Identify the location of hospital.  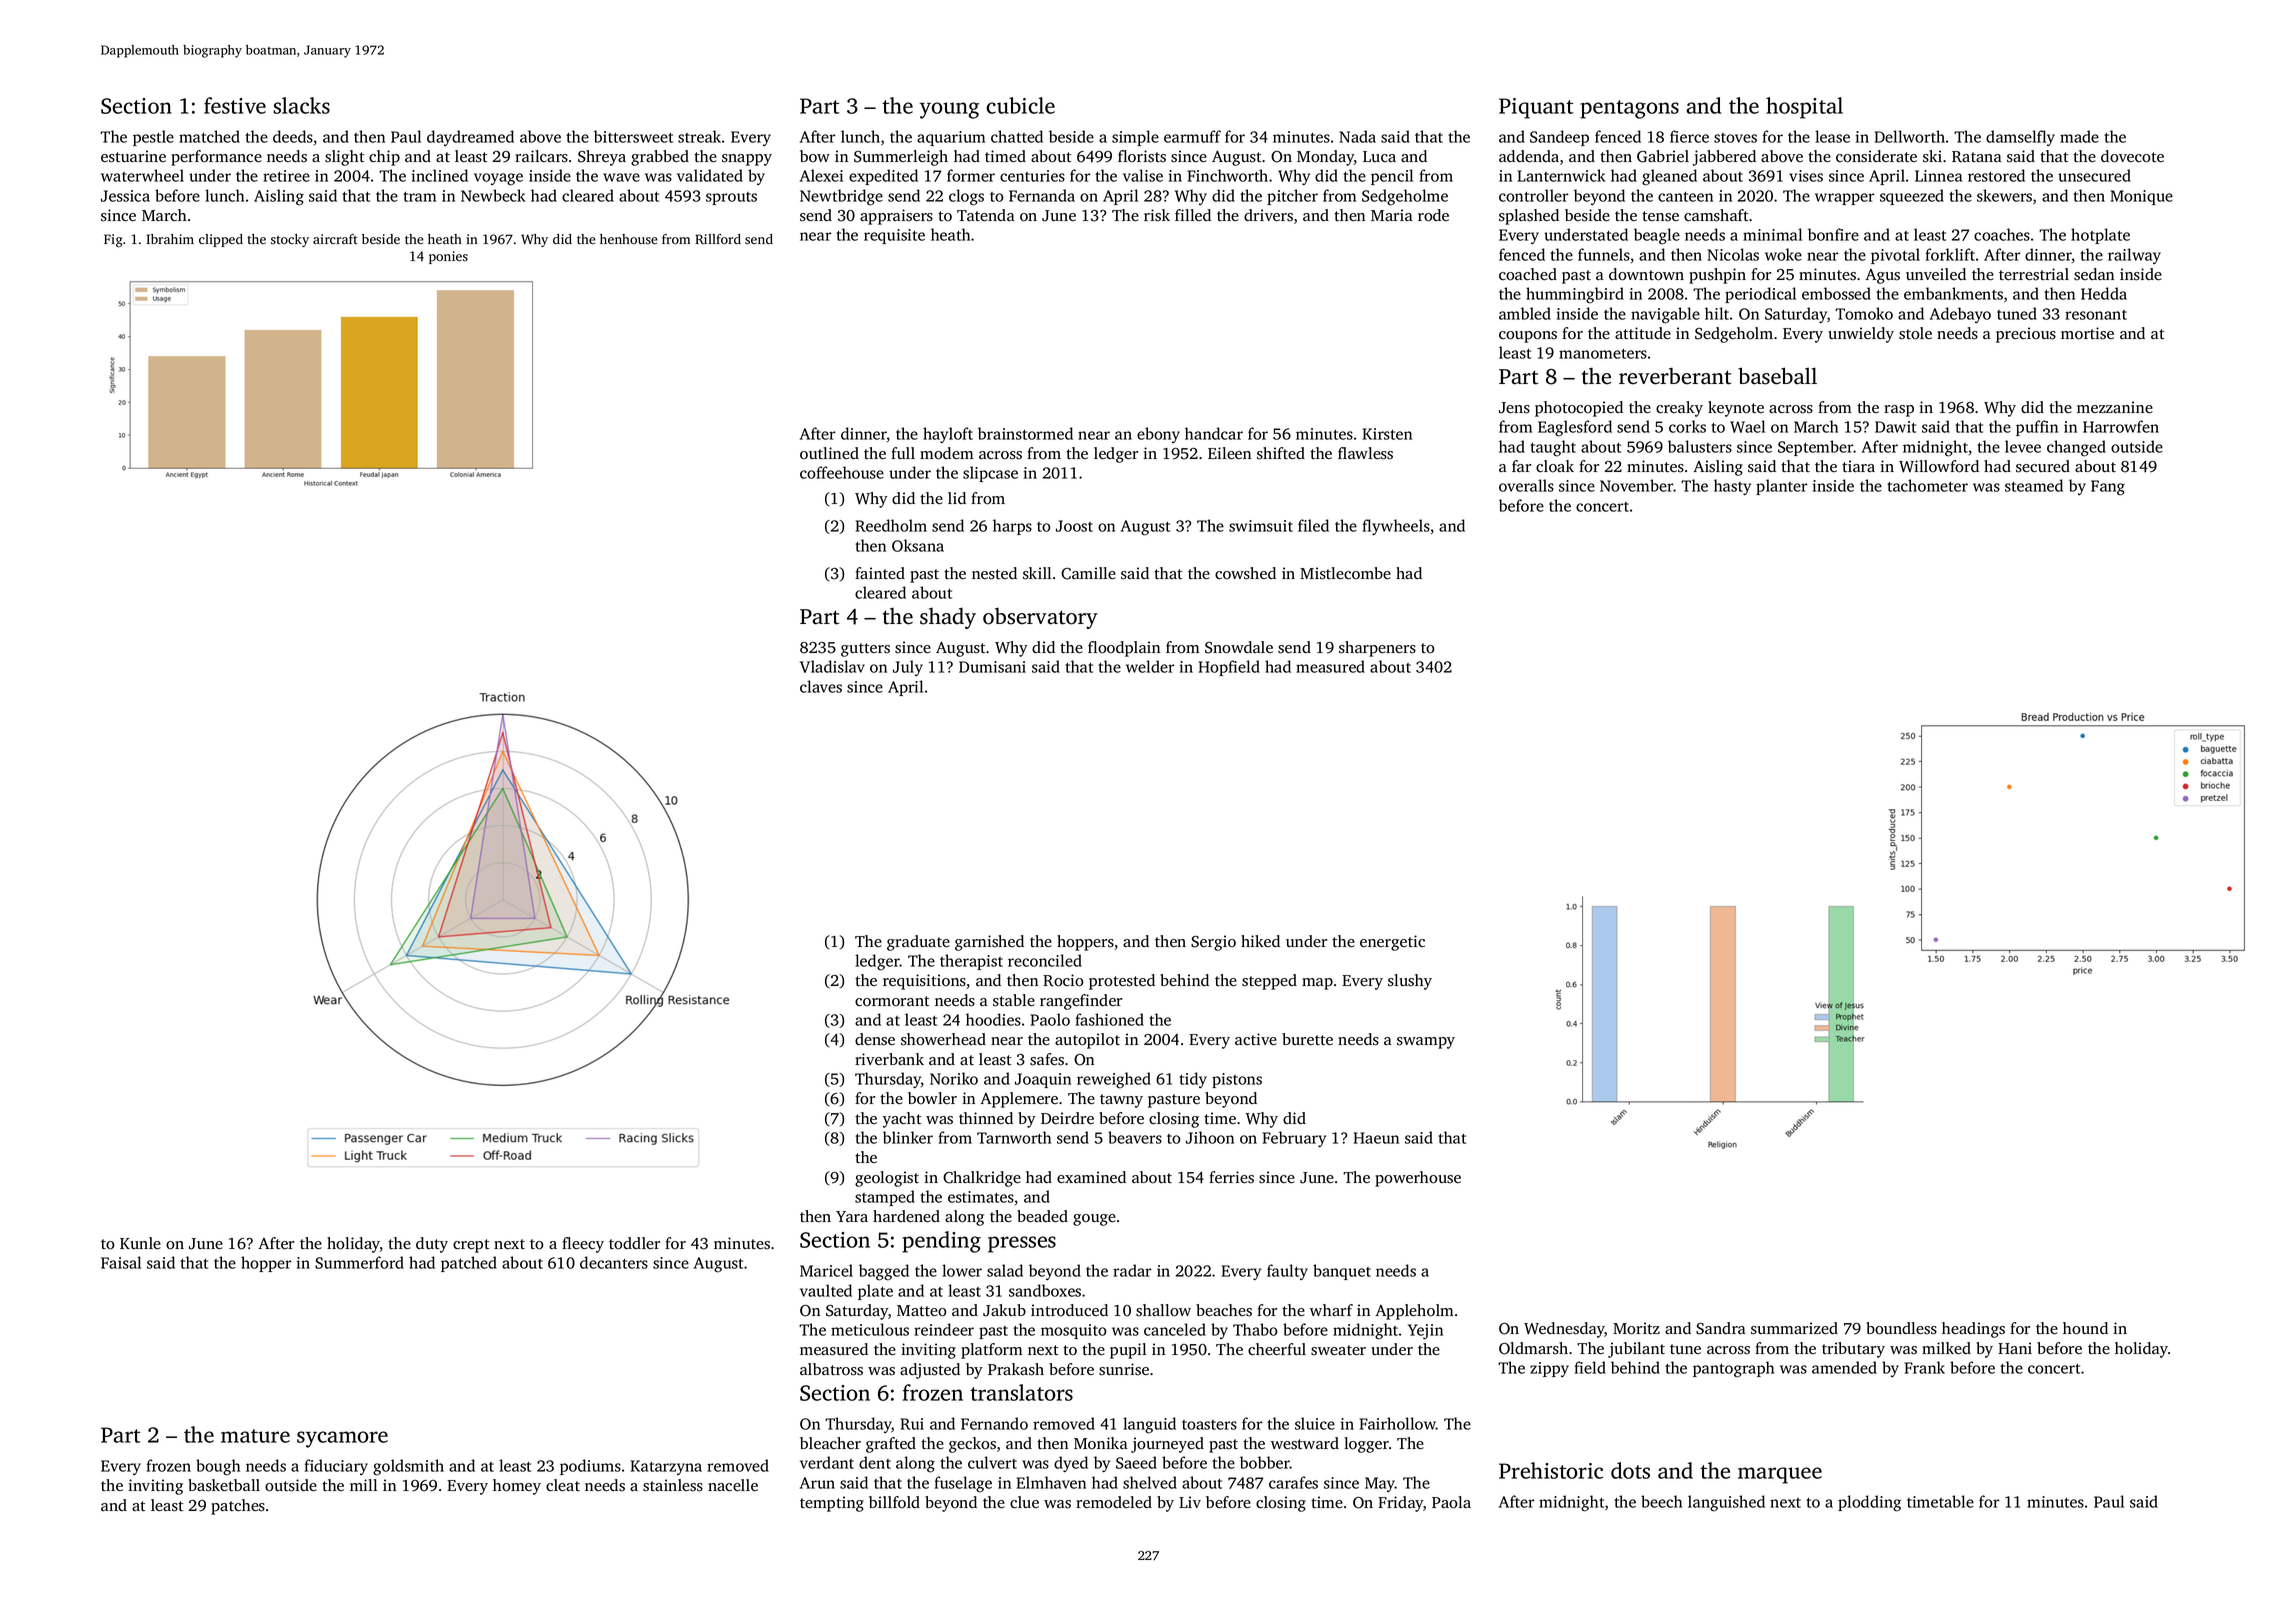
(1804, 108).
